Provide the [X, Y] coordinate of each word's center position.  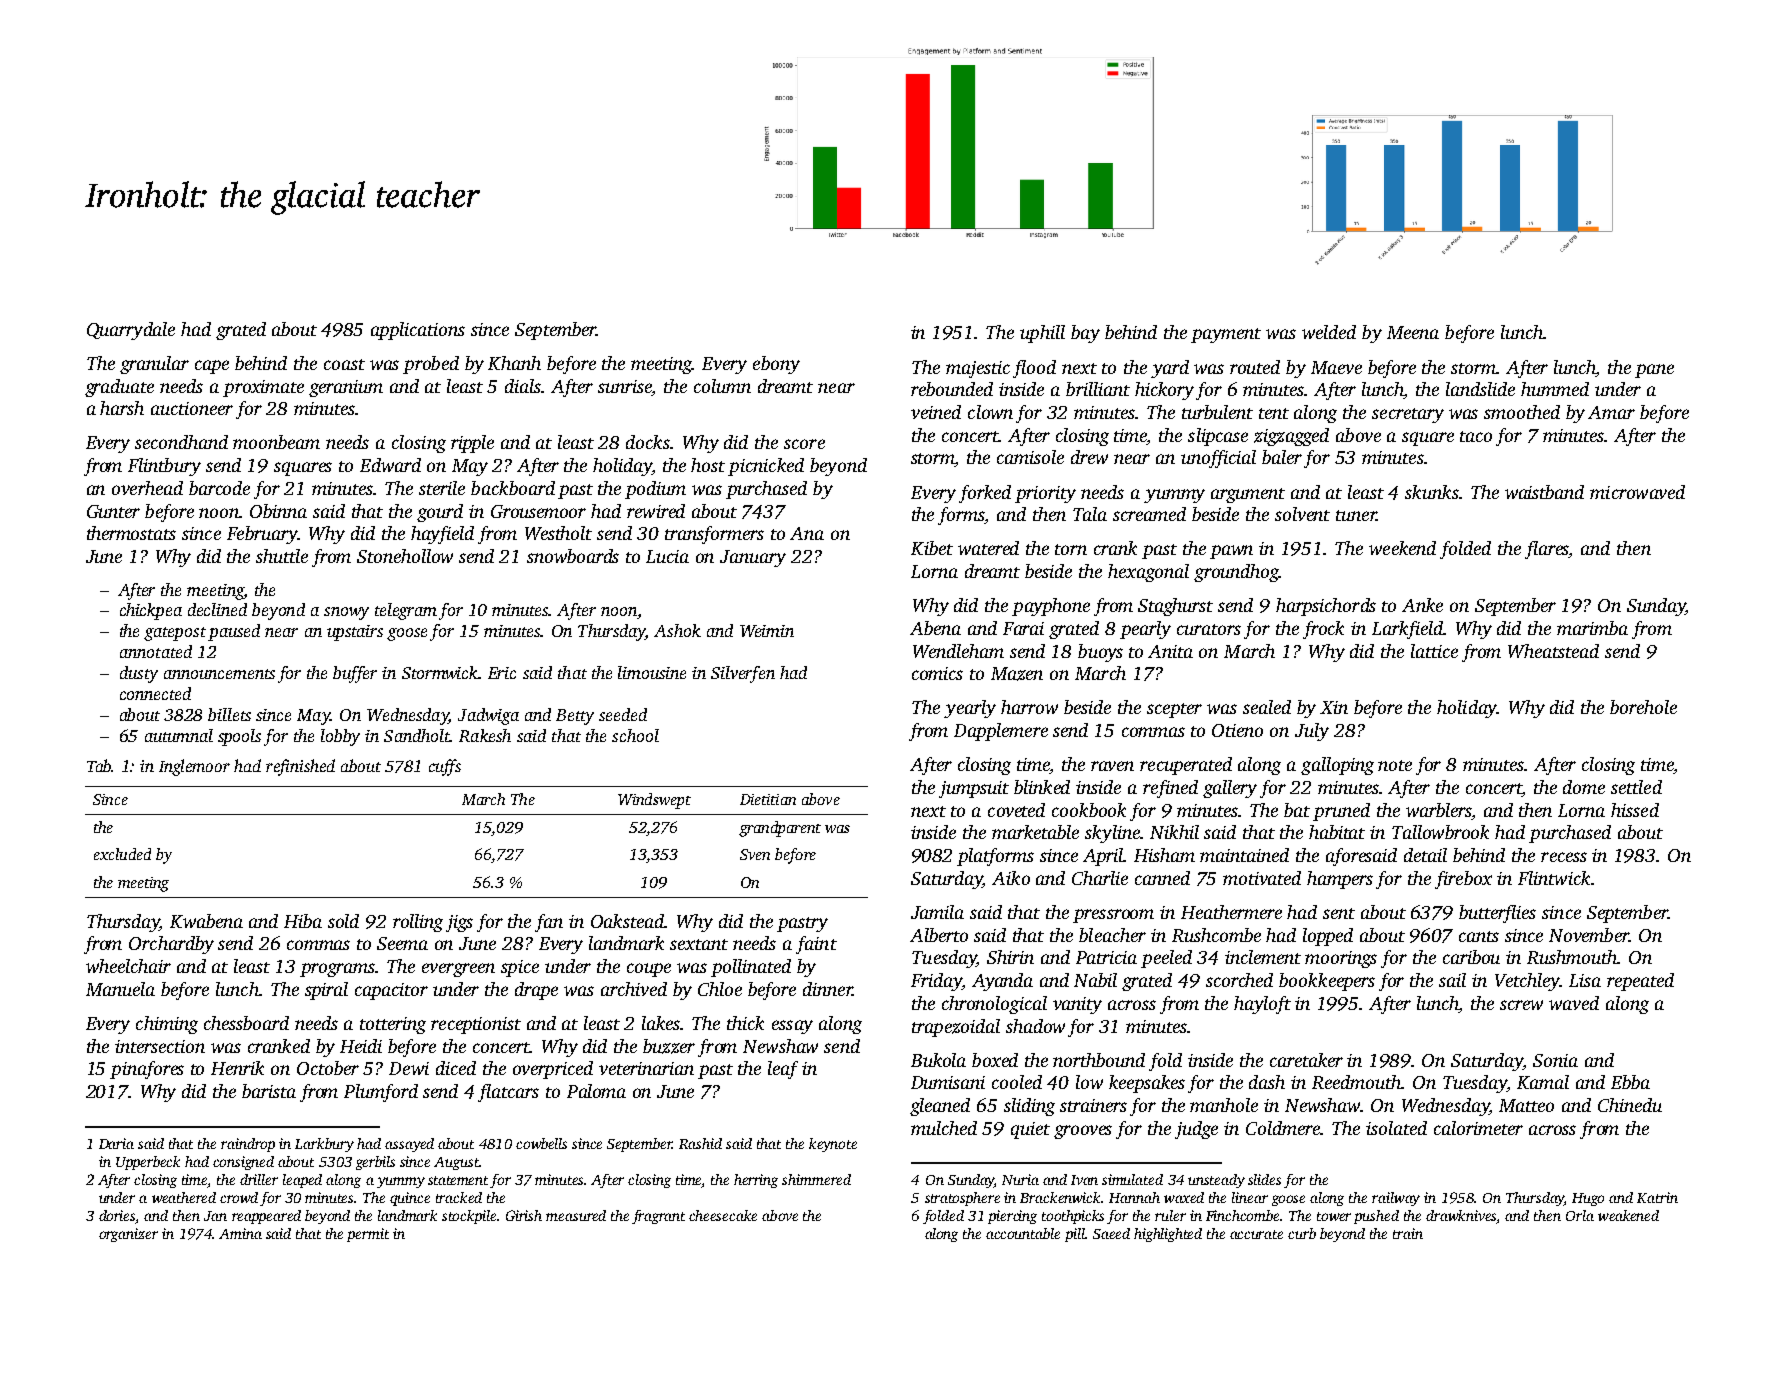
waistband [1544, 492]
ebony [776, 365]
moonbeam [276, 442]
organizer [128, 1235]
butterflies [1497, 914]
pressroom [1113, 916]
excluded [122, 854]
